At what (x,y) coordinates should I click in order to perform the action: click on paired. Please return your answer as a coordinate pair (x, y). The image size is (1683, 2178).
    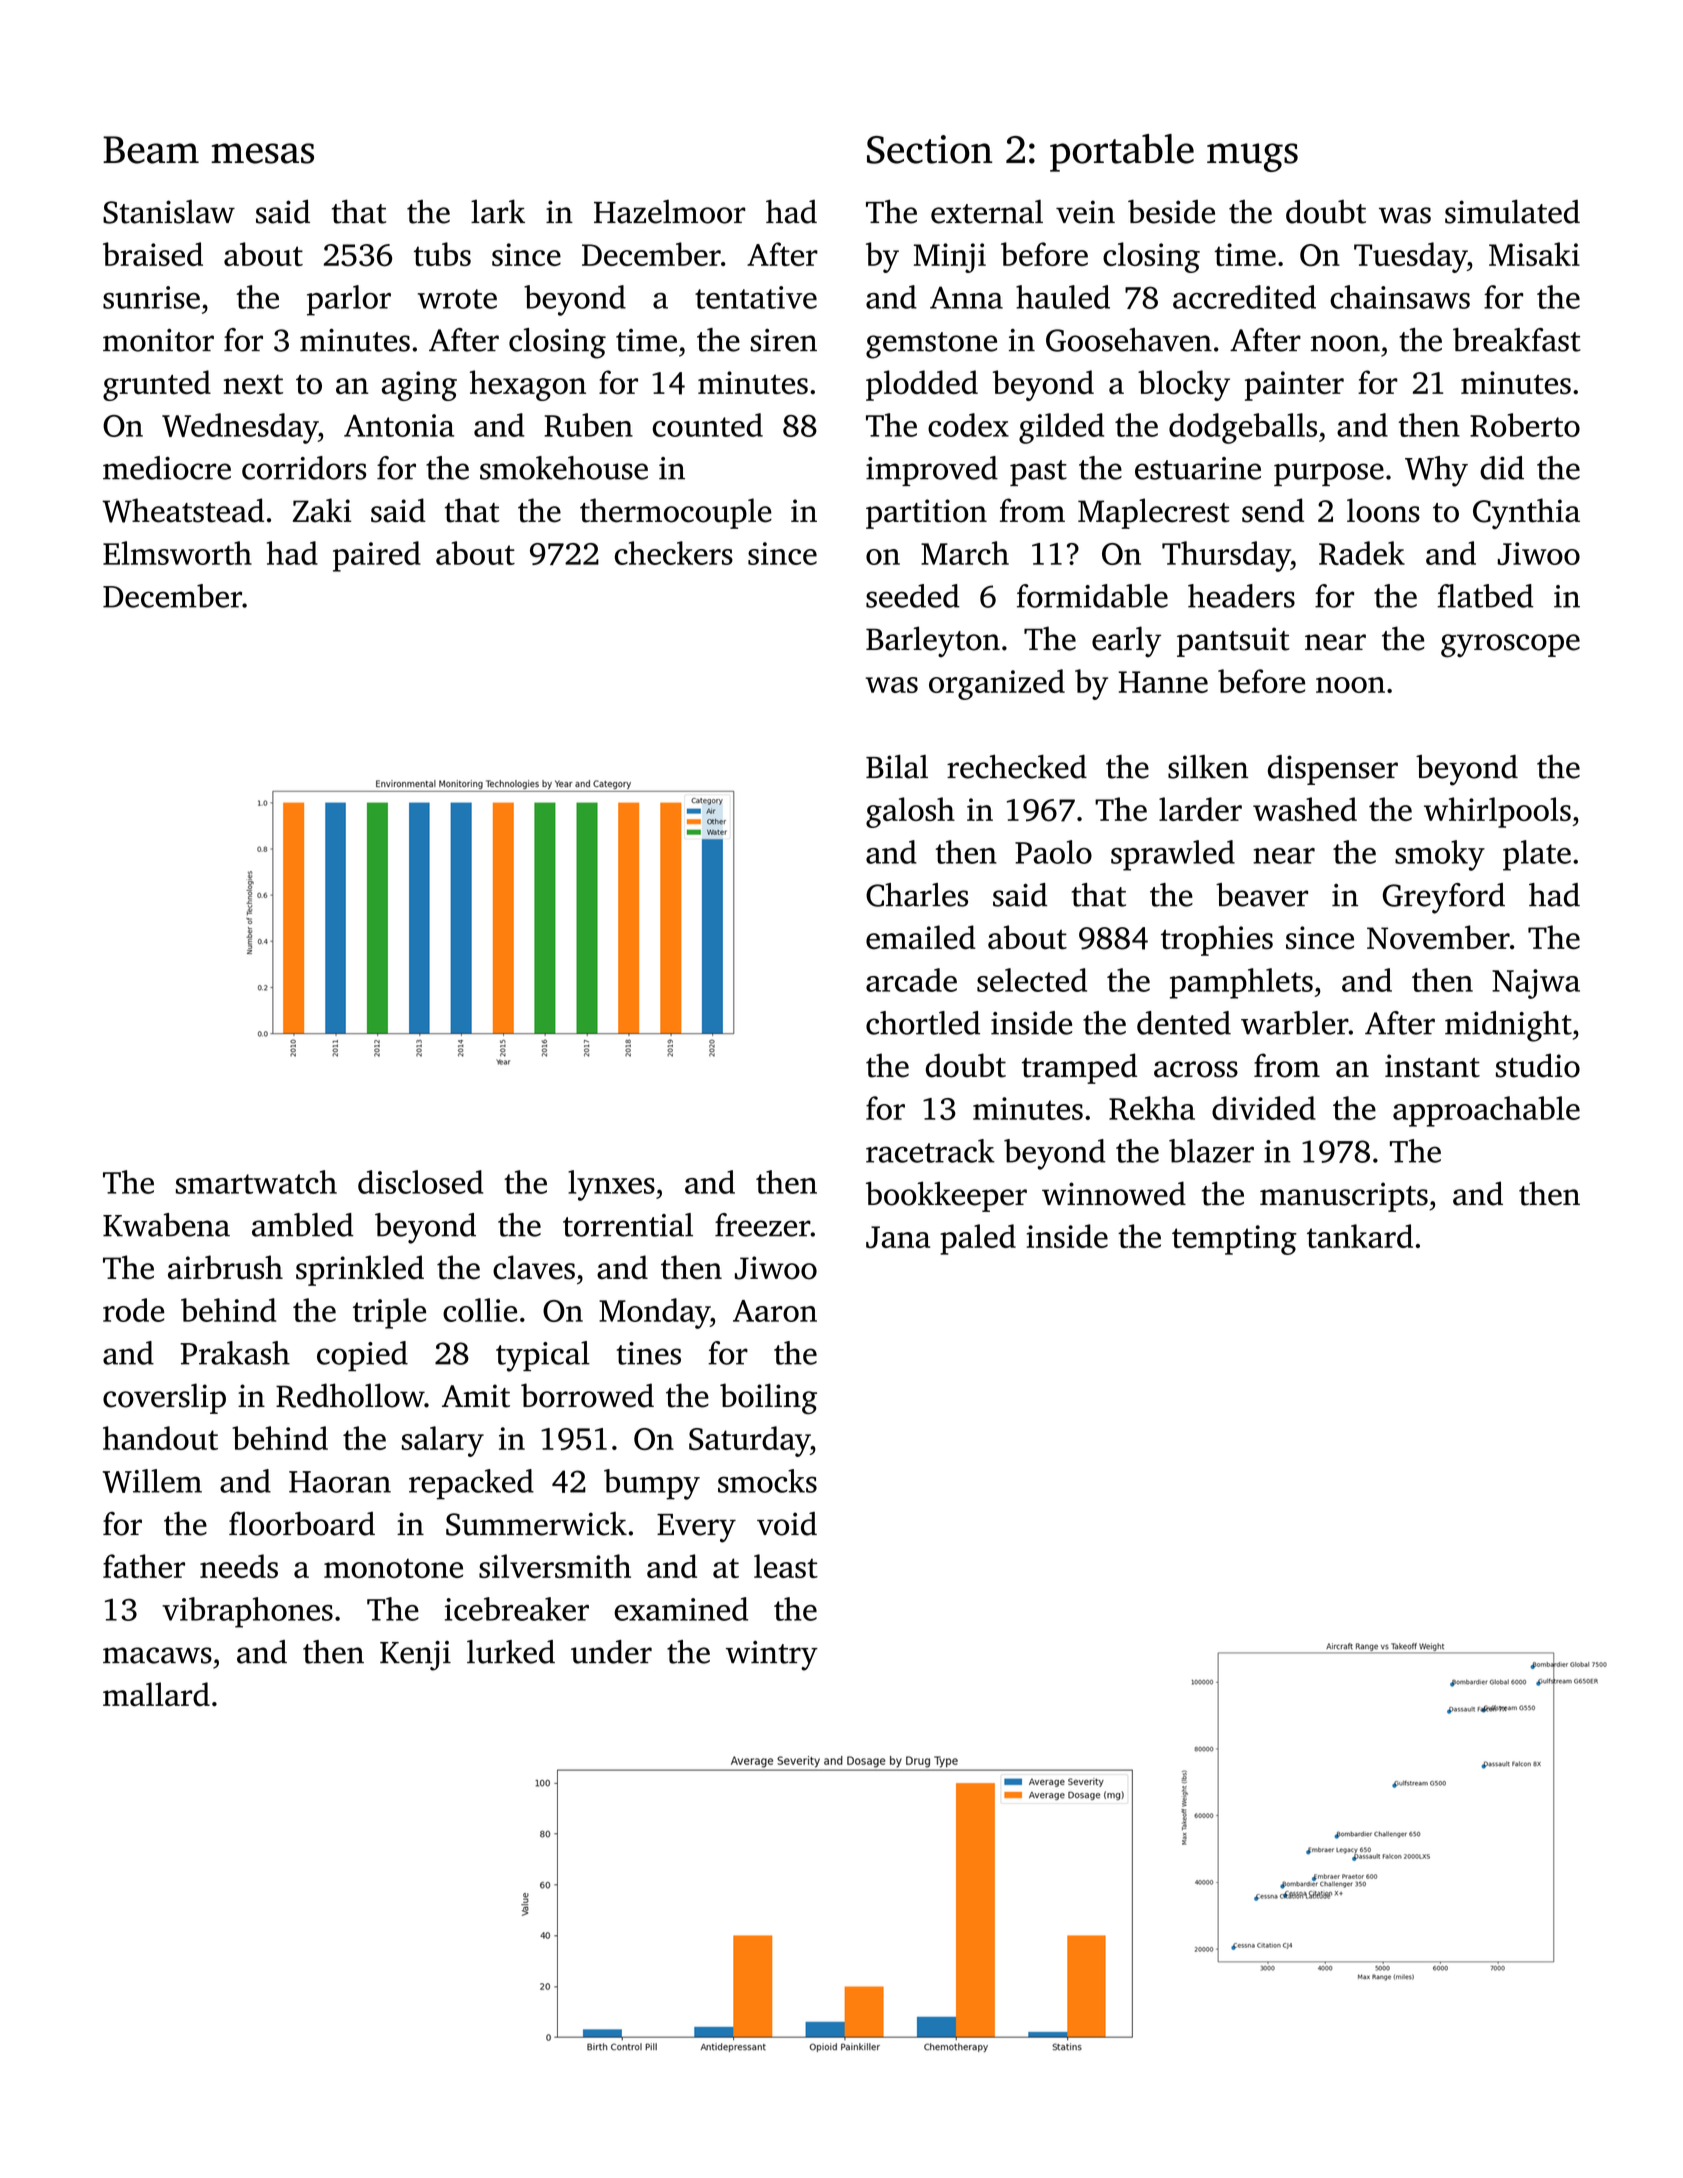
    Looking at the image, I should click on (377, 556).
